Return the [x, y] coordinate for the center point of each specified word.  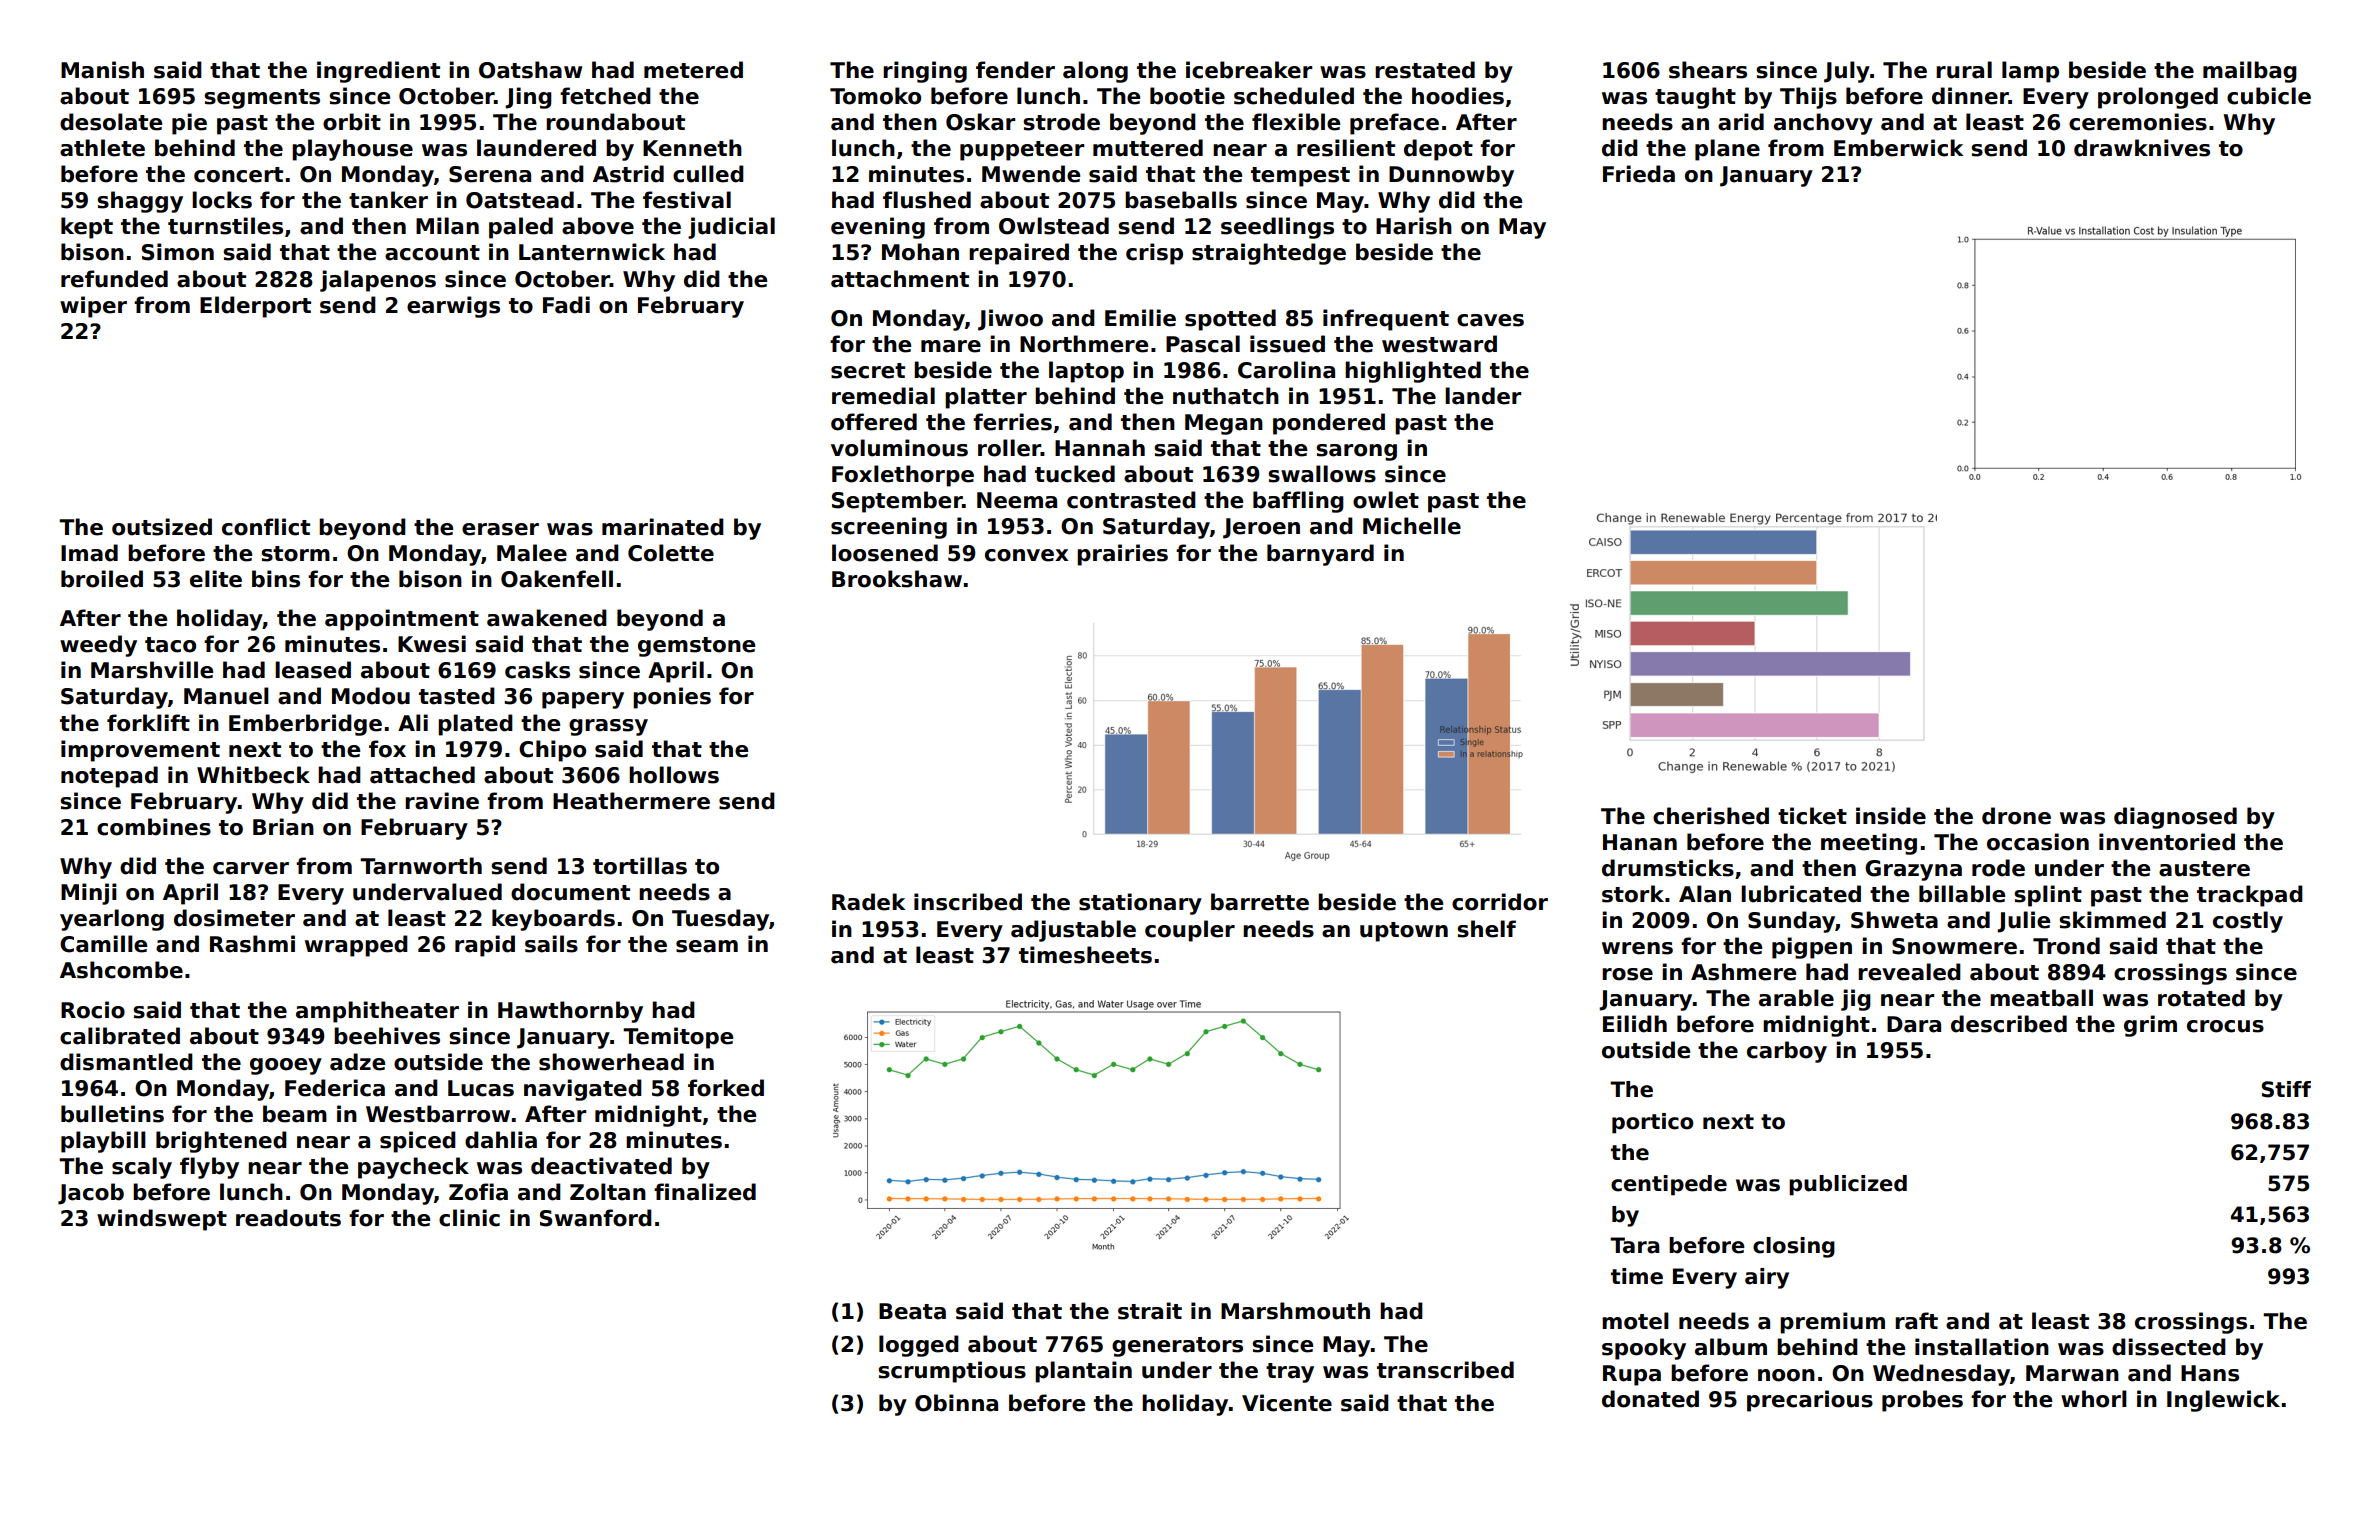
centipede [1669, 1185]
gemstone [696, 647]
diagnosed [2175, 818]
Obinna [956, 1403]
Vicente [1287, 1403]
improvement [140, 751]
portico [1652, 1123]
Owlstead [1054, 226]
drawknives [2142, 148]
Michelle [1412, 526]
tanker [388, 200]
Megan [1224, 424]
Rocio [93, 1010]
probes [1922, 1401]
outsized [162, 527]
